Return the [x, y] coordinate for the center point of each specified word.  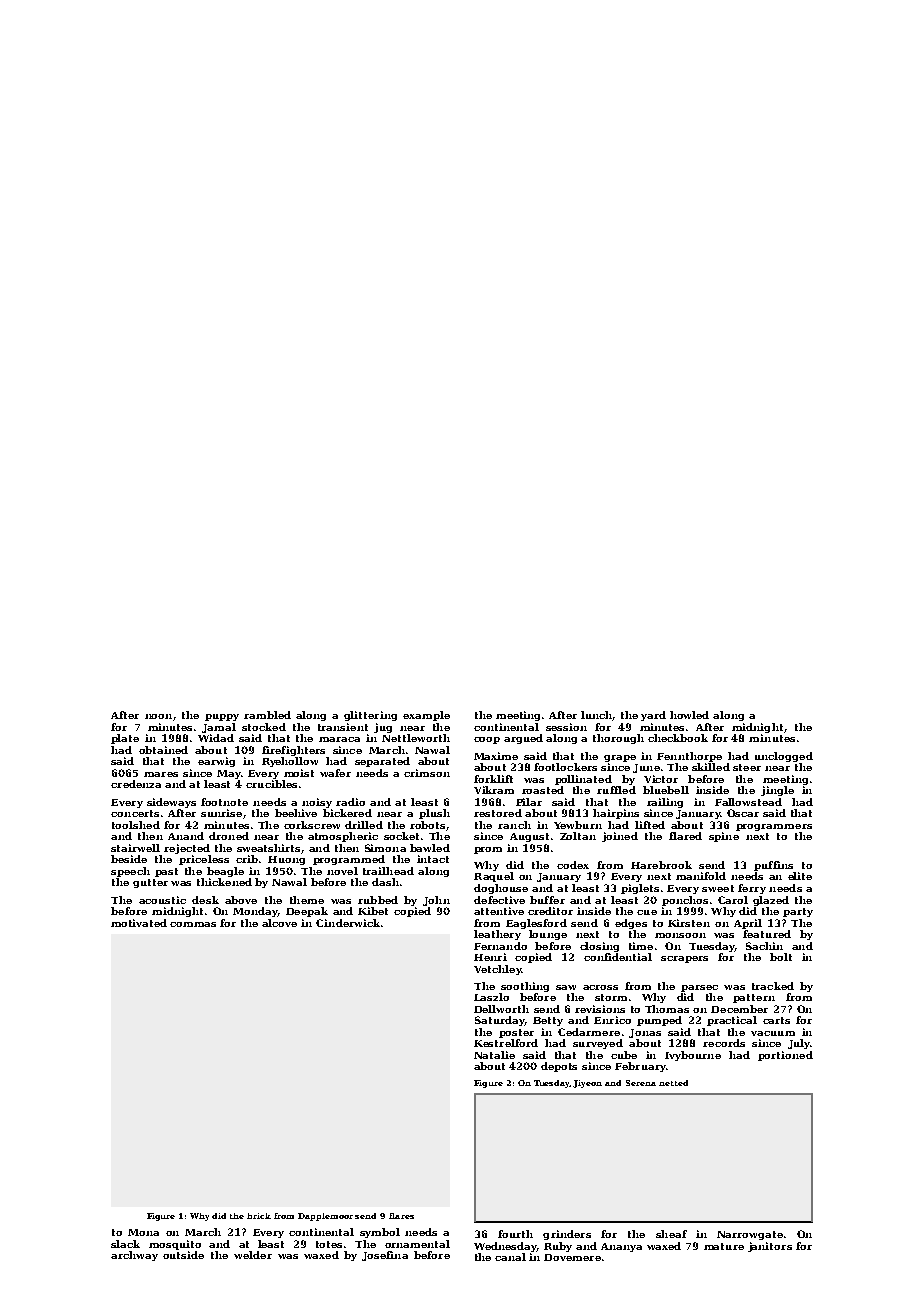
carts [776, 1020]
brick [259, 1216]
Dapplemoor [325, 1217]
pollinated [583, 780]
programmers [774, 827]
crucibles [271, 784]
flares [401, 1216]
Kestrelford [506, 1043]
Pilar [529, 802]
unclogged [784, 757]
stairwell [135, 848]
